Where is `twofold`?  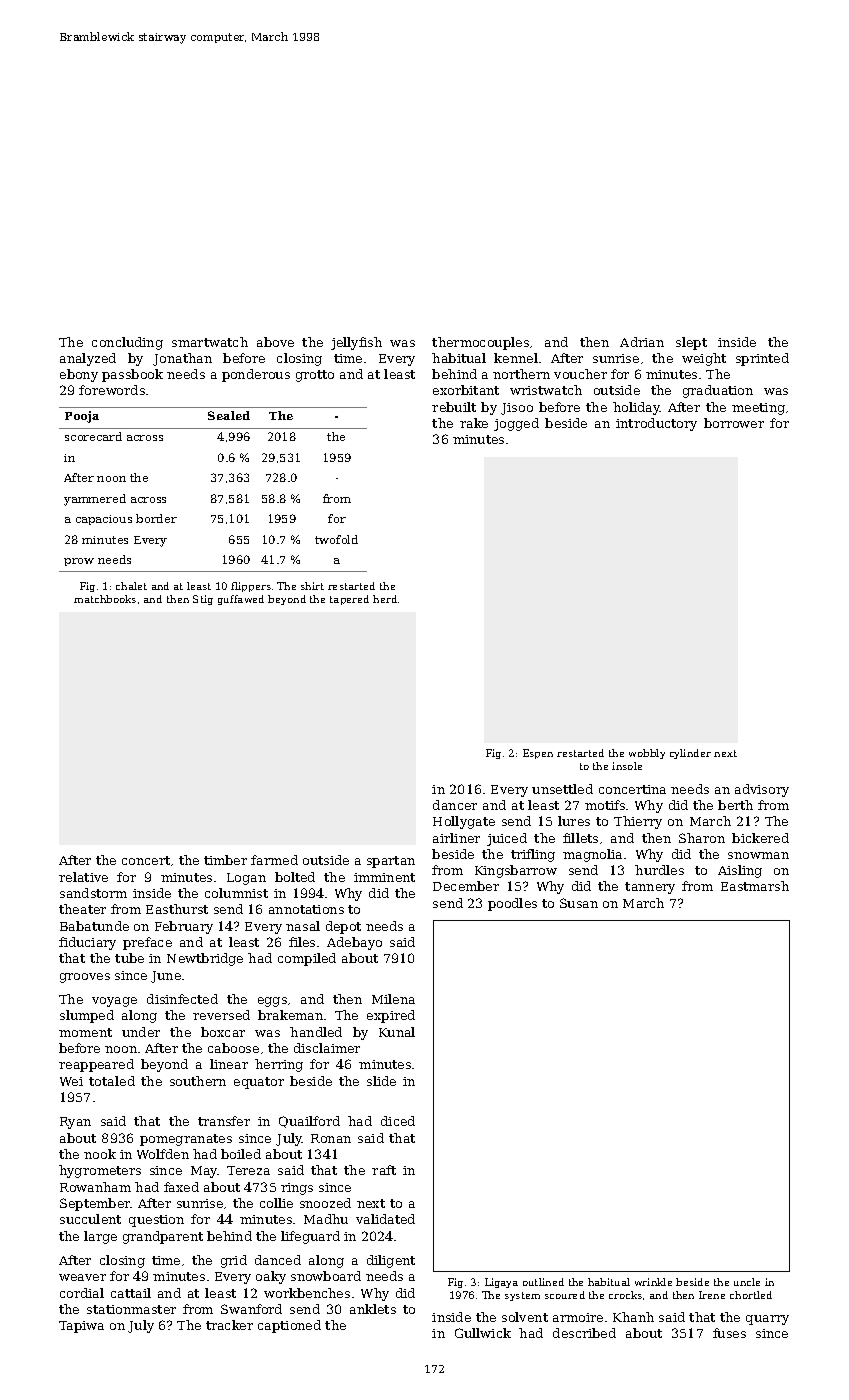 twofold is located at coordinates (336, 539).
